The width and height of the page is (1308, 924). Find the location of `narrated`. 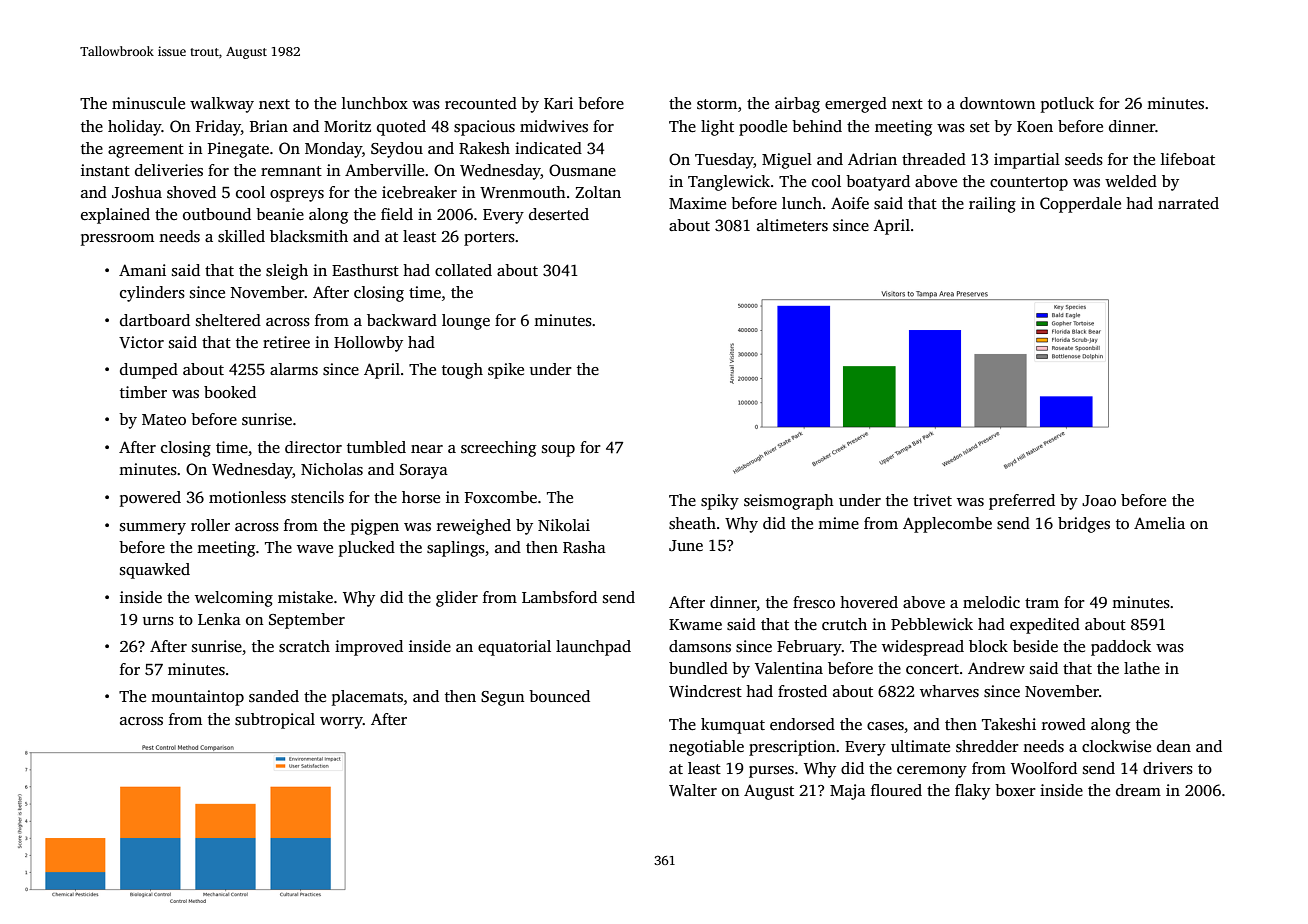

narrated is located at coordinates (1188, 203).
